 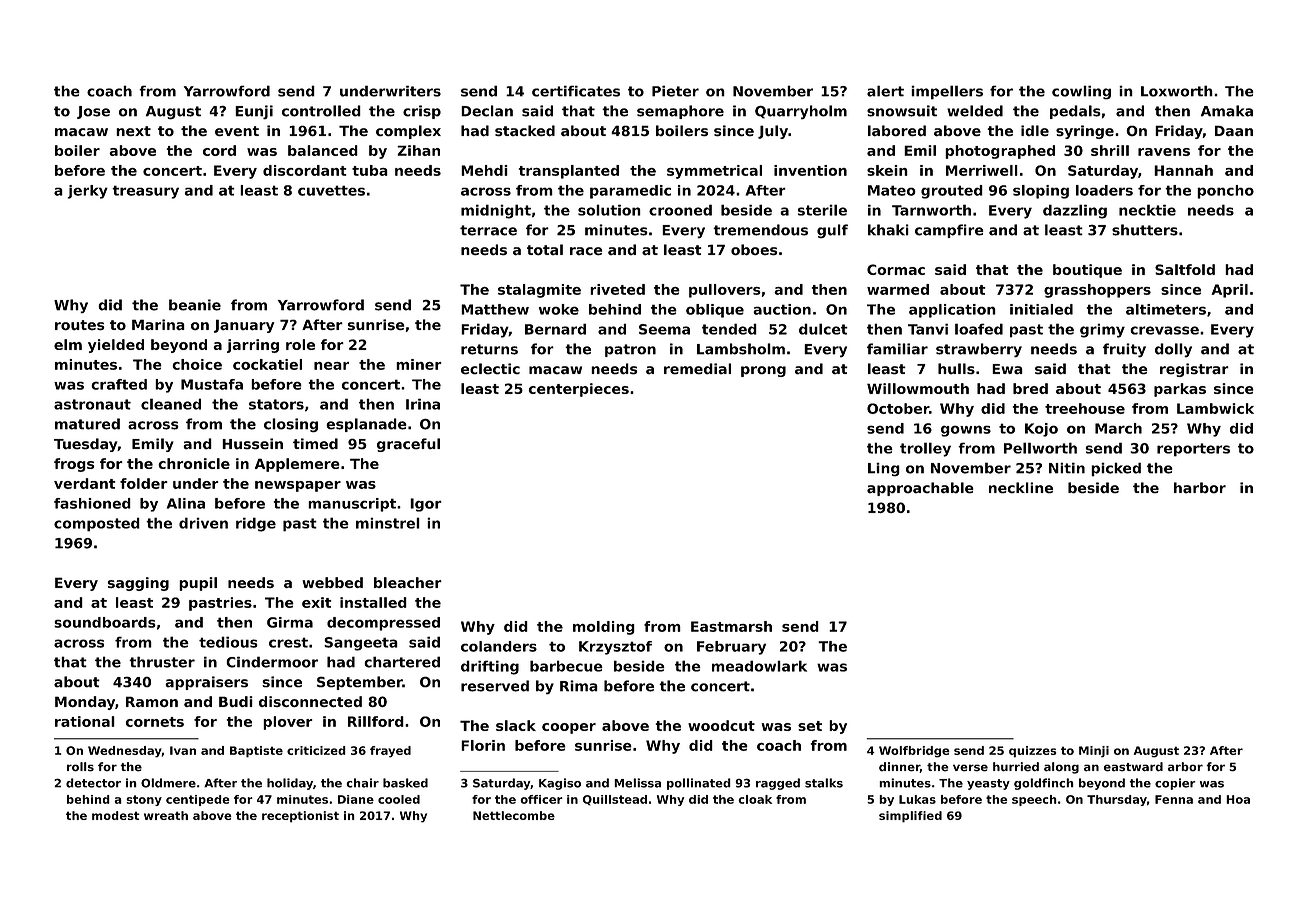 I want to click on detector, so click(x=93, y=783).
